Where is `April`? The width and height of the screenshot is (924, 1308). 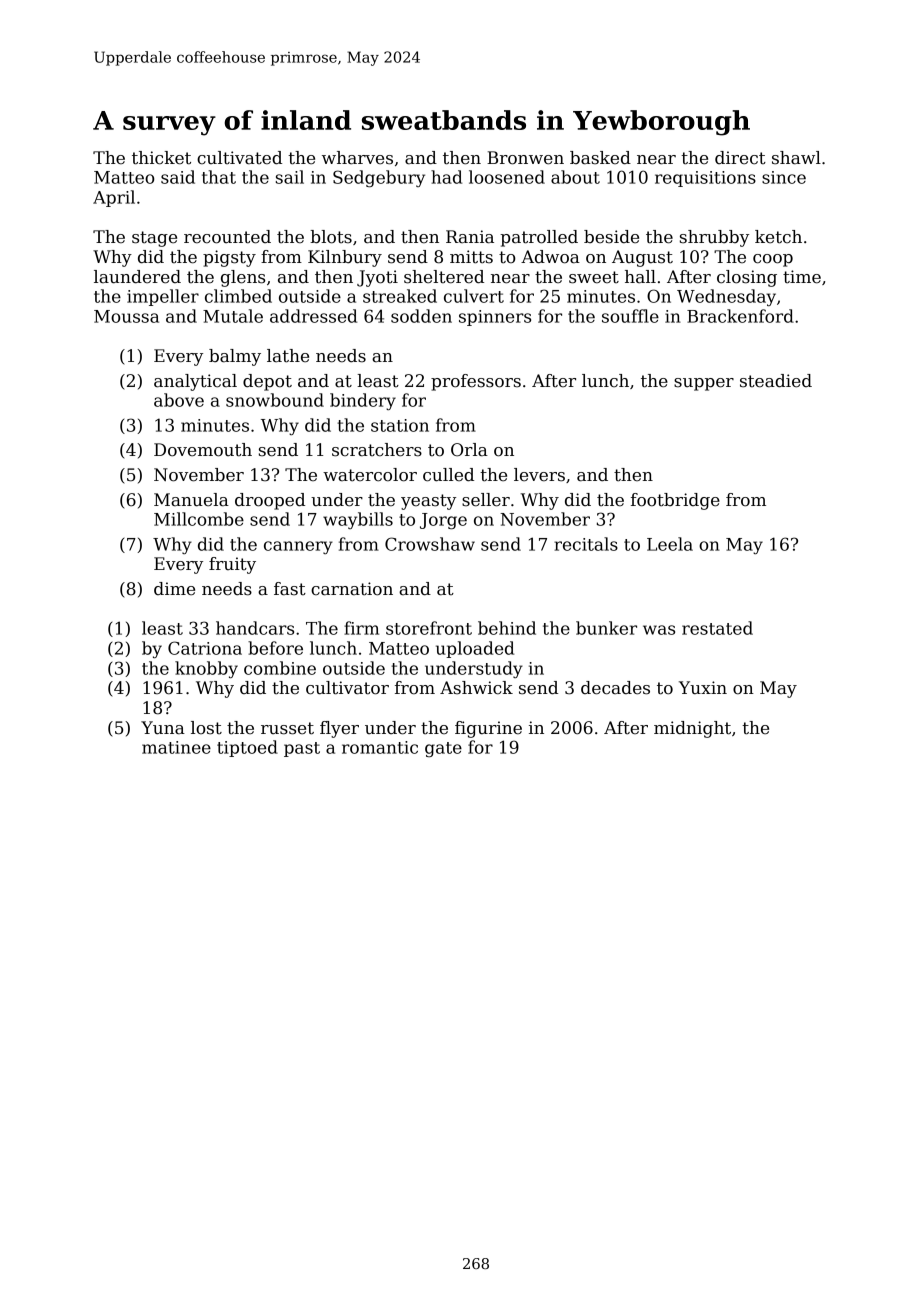 April is located at coordinates (114, 198).
